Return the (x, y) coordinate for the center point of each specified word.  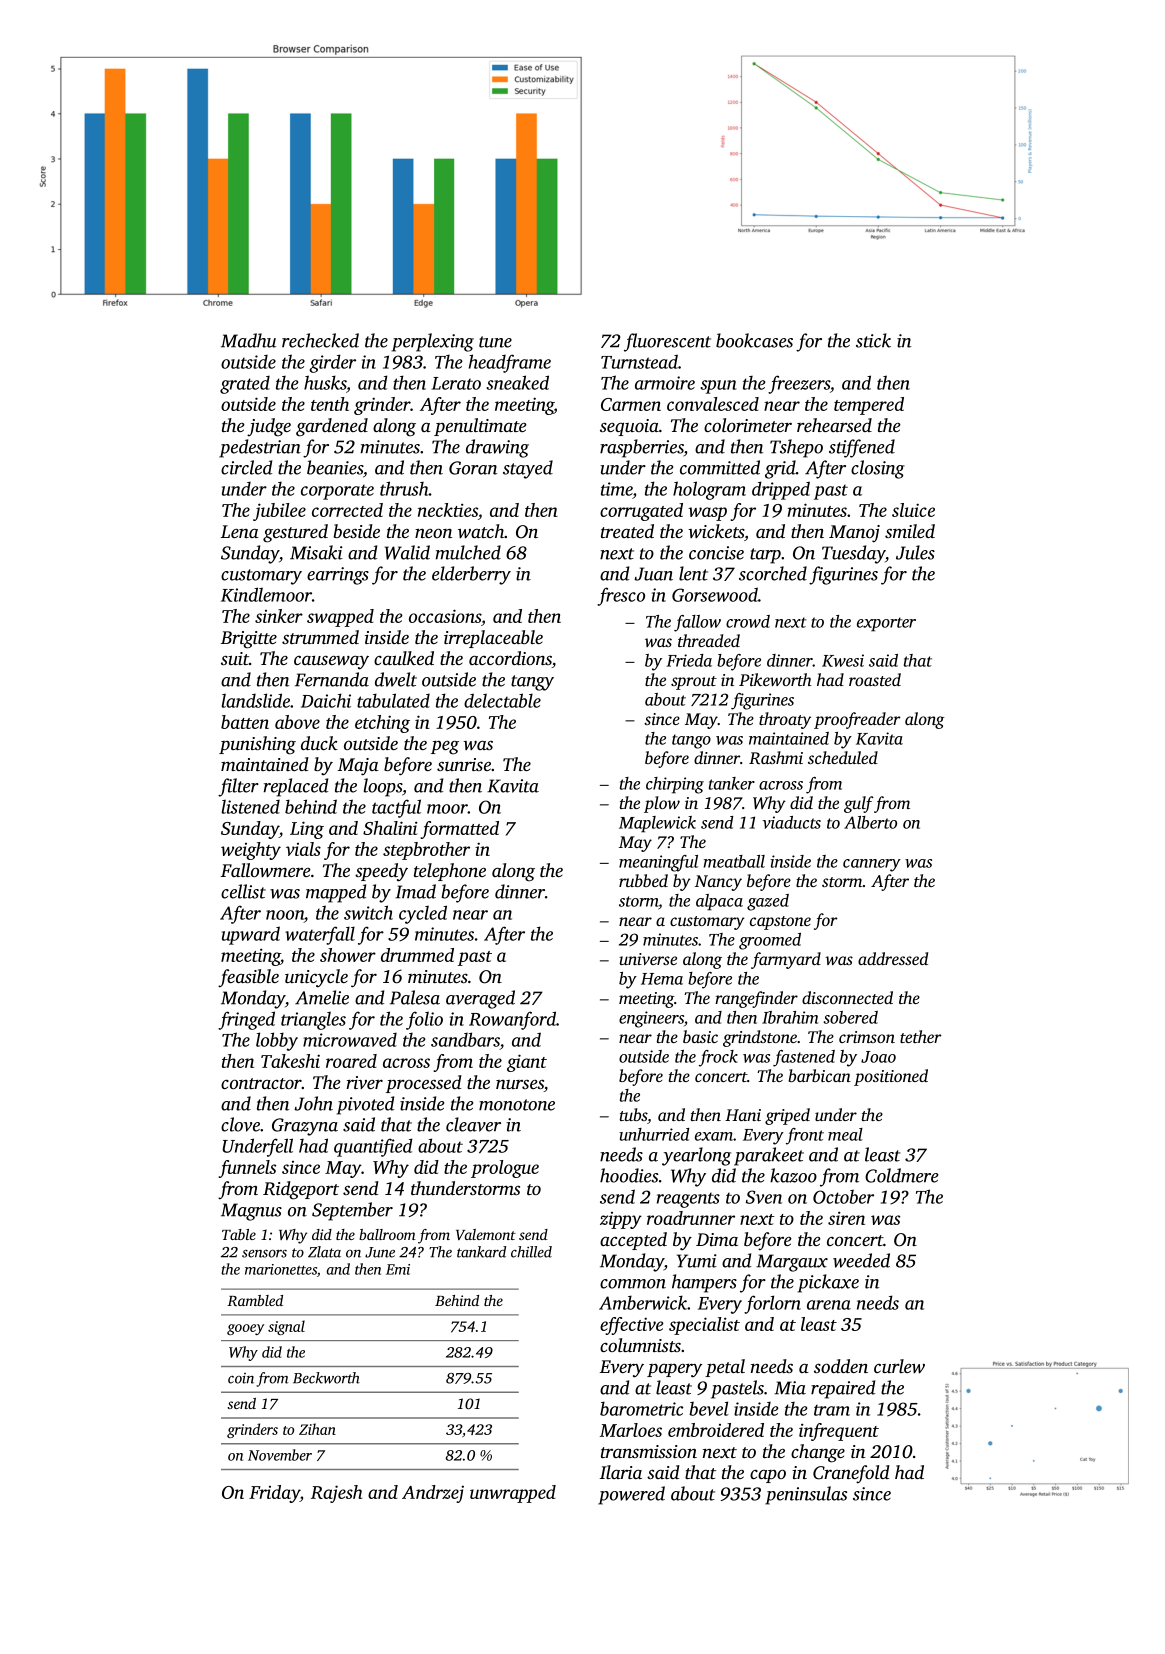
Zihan (317, 1429)
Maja (358, 767)
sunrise (464, 764)
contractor (261, 1083)
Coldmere (901, 1175)
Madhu (248, 340)
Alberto (870, 822)
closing (878, 469)
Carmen (631, 404)
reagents (688, 1200)
